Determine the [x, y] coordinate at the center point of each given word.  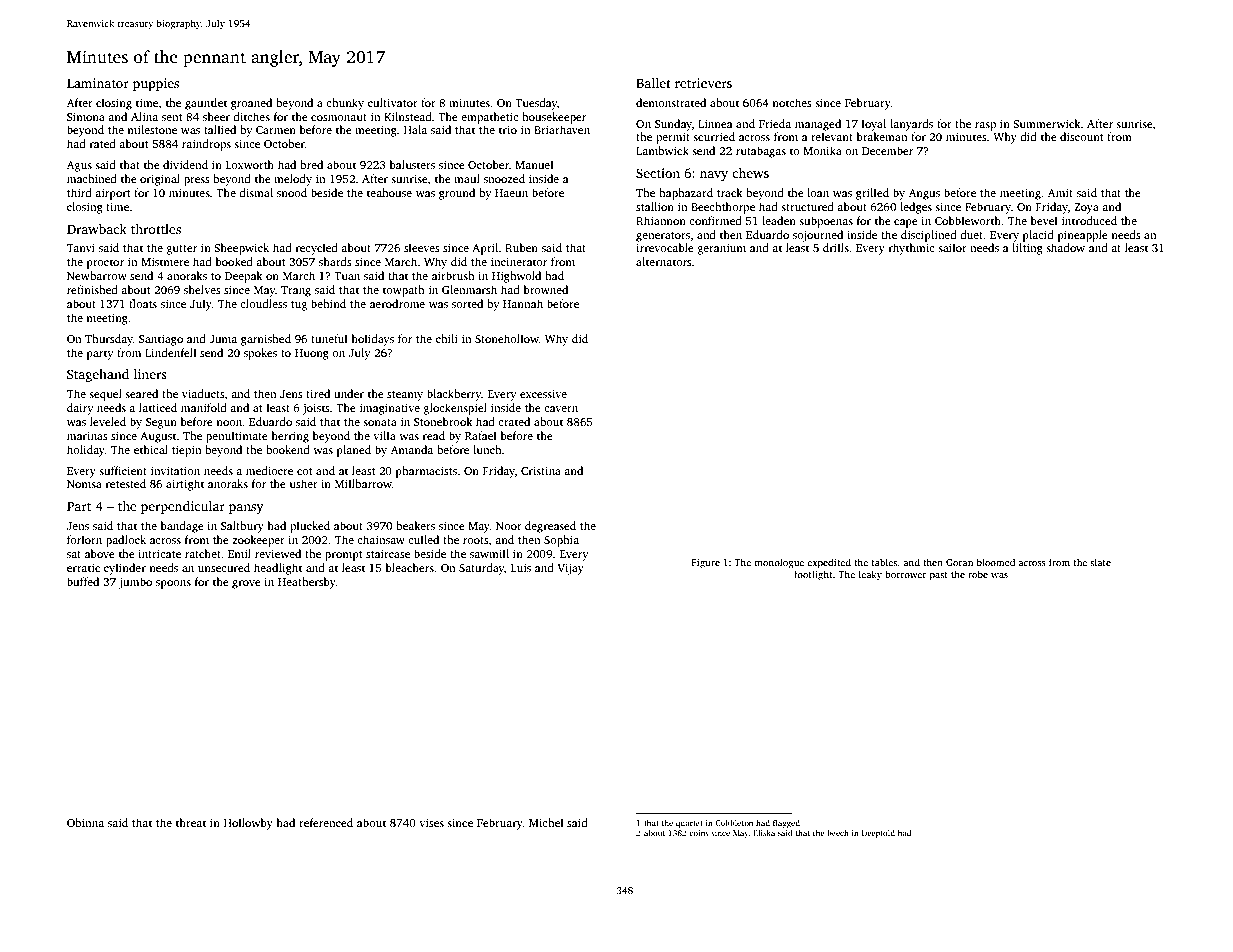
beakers [415, 525]
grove [246, 584]
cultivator [393, 102]
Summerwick [1047, 123]
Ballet [653, 83]
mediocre [269, 470]
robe [978, 574]
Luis [521, 568]
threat [191, 822]
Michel [546, 822]
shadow [1065, 247]
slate [1100, 562]
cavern [561, 409]
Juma [223, 339]
